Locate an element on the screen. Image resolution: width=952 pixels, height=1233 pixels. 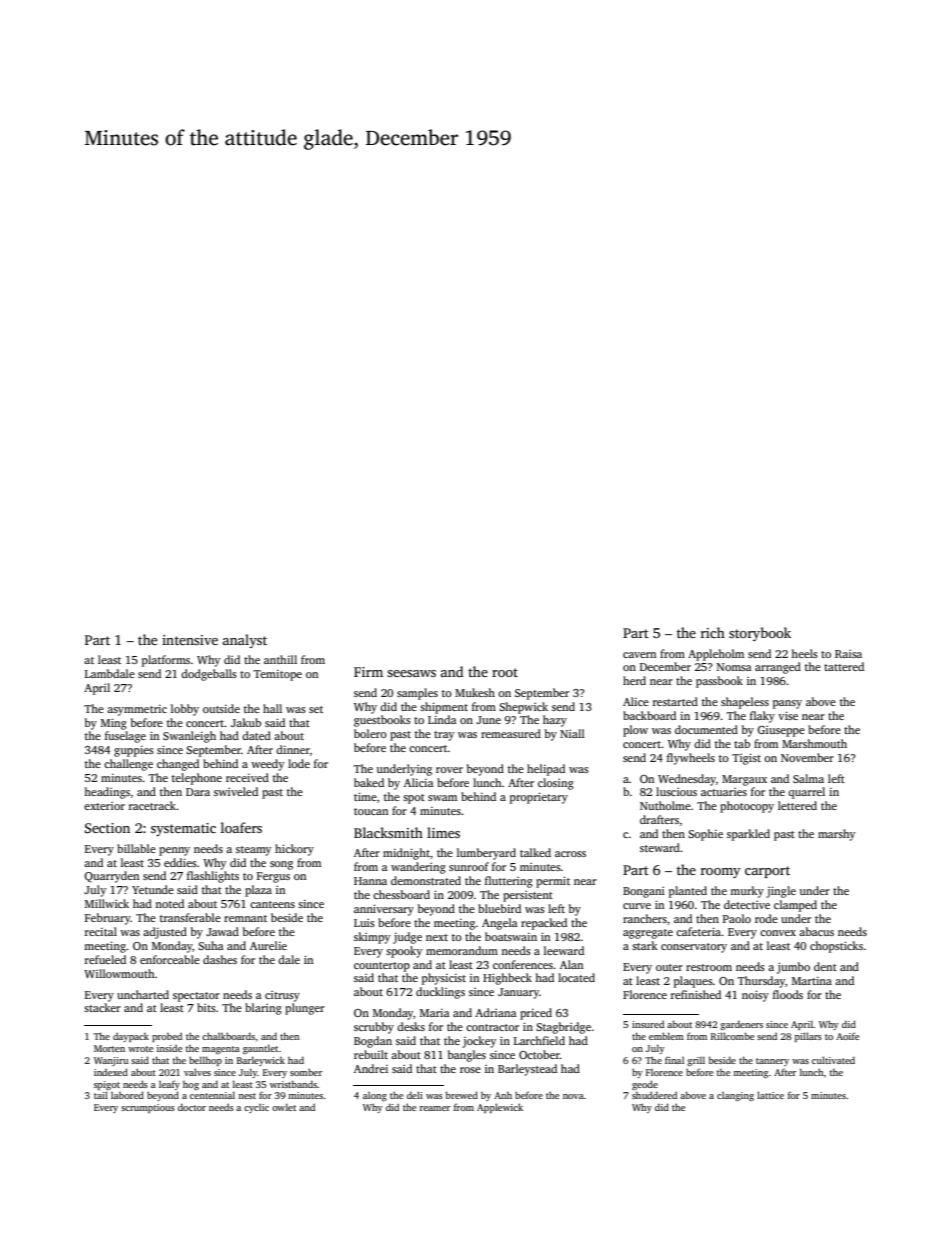
Appleholm is located at coordinates (716, 655).
